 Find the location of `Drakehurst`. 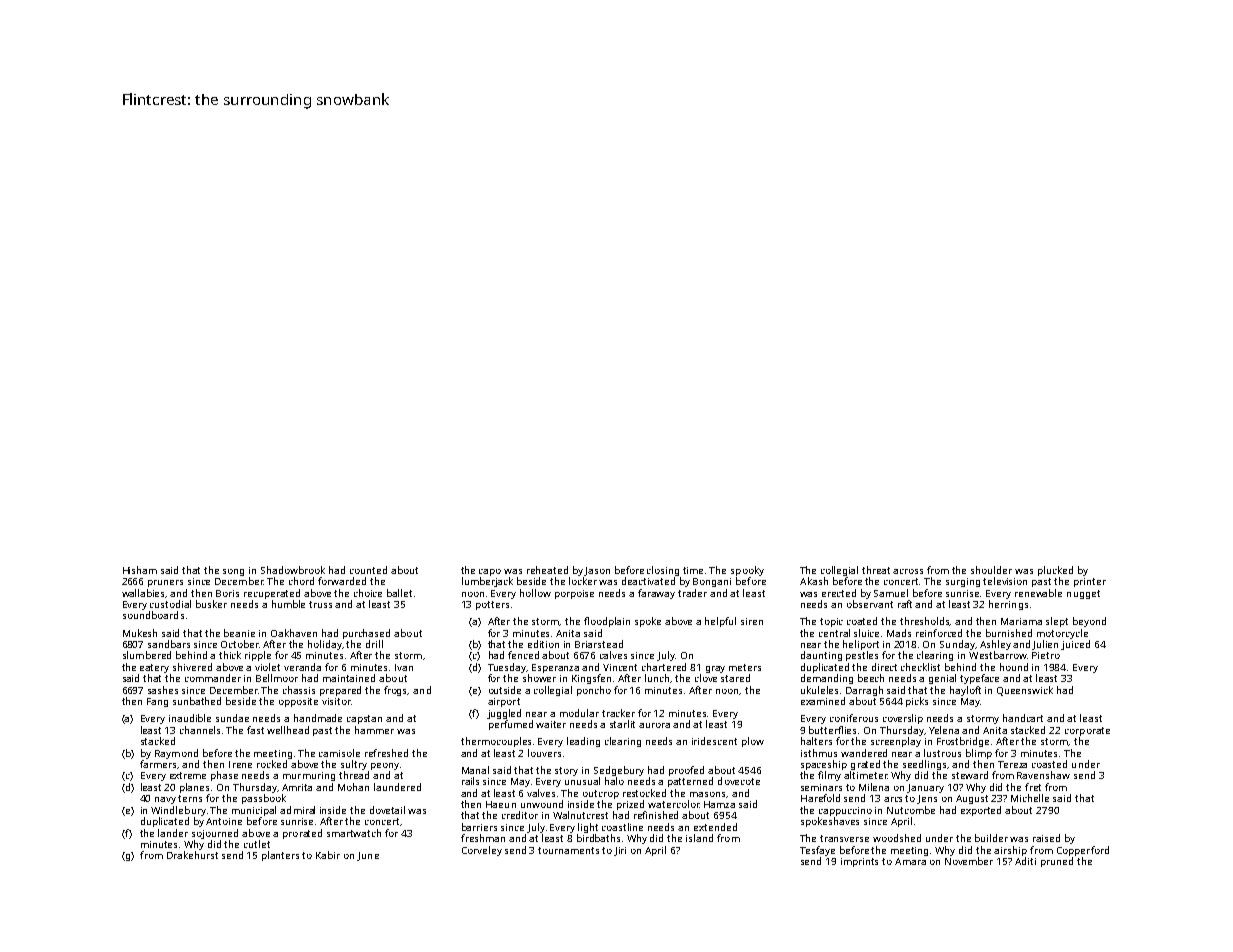

Drakehurst is located at coordinates (192, 855).
